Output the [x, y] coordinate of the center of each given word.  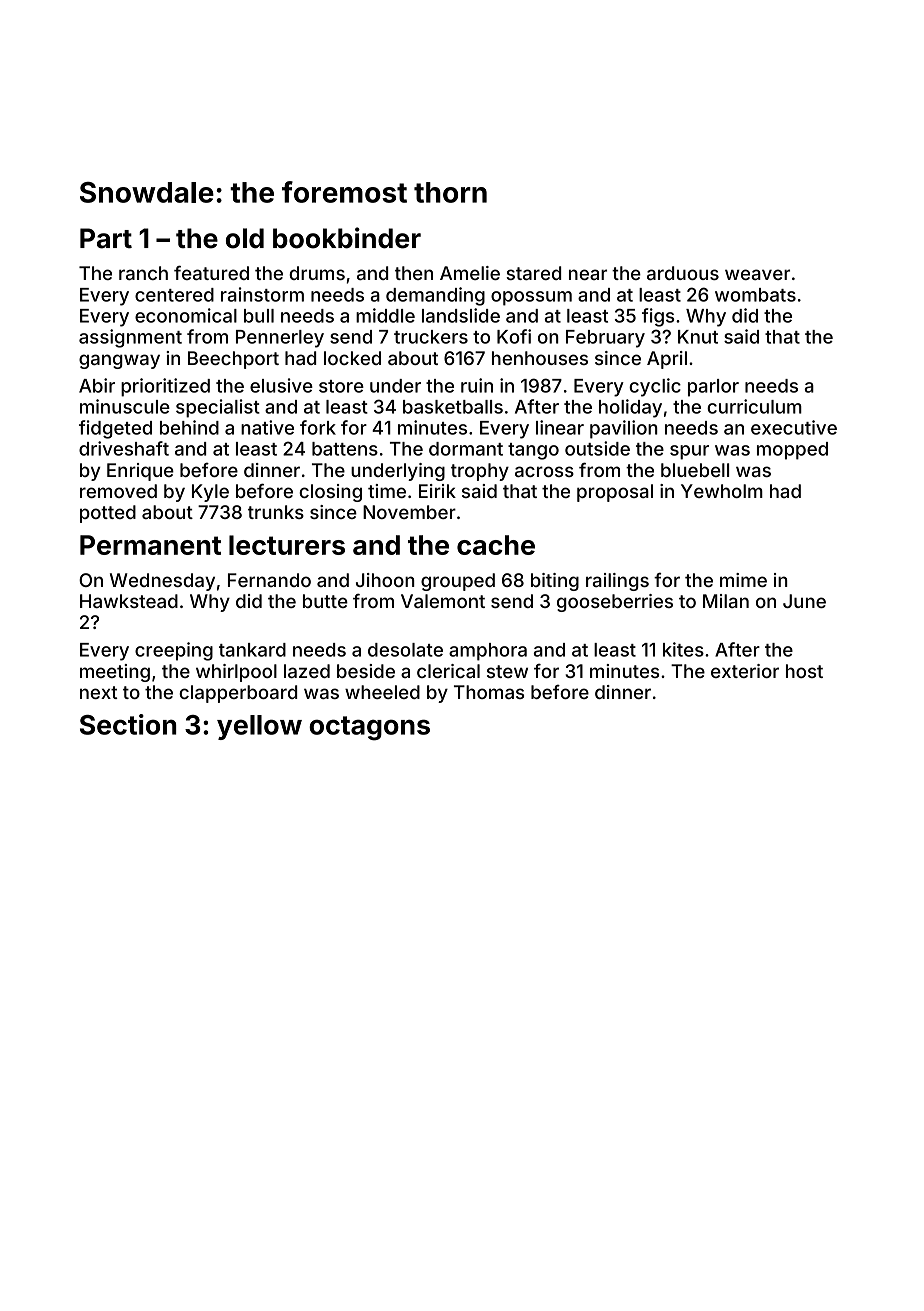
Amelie [470, 273]
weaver [757, 274]
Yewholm [722, 491]
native [267, 427]
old [245, 238]
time [387, 491]
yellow [259, 727]
